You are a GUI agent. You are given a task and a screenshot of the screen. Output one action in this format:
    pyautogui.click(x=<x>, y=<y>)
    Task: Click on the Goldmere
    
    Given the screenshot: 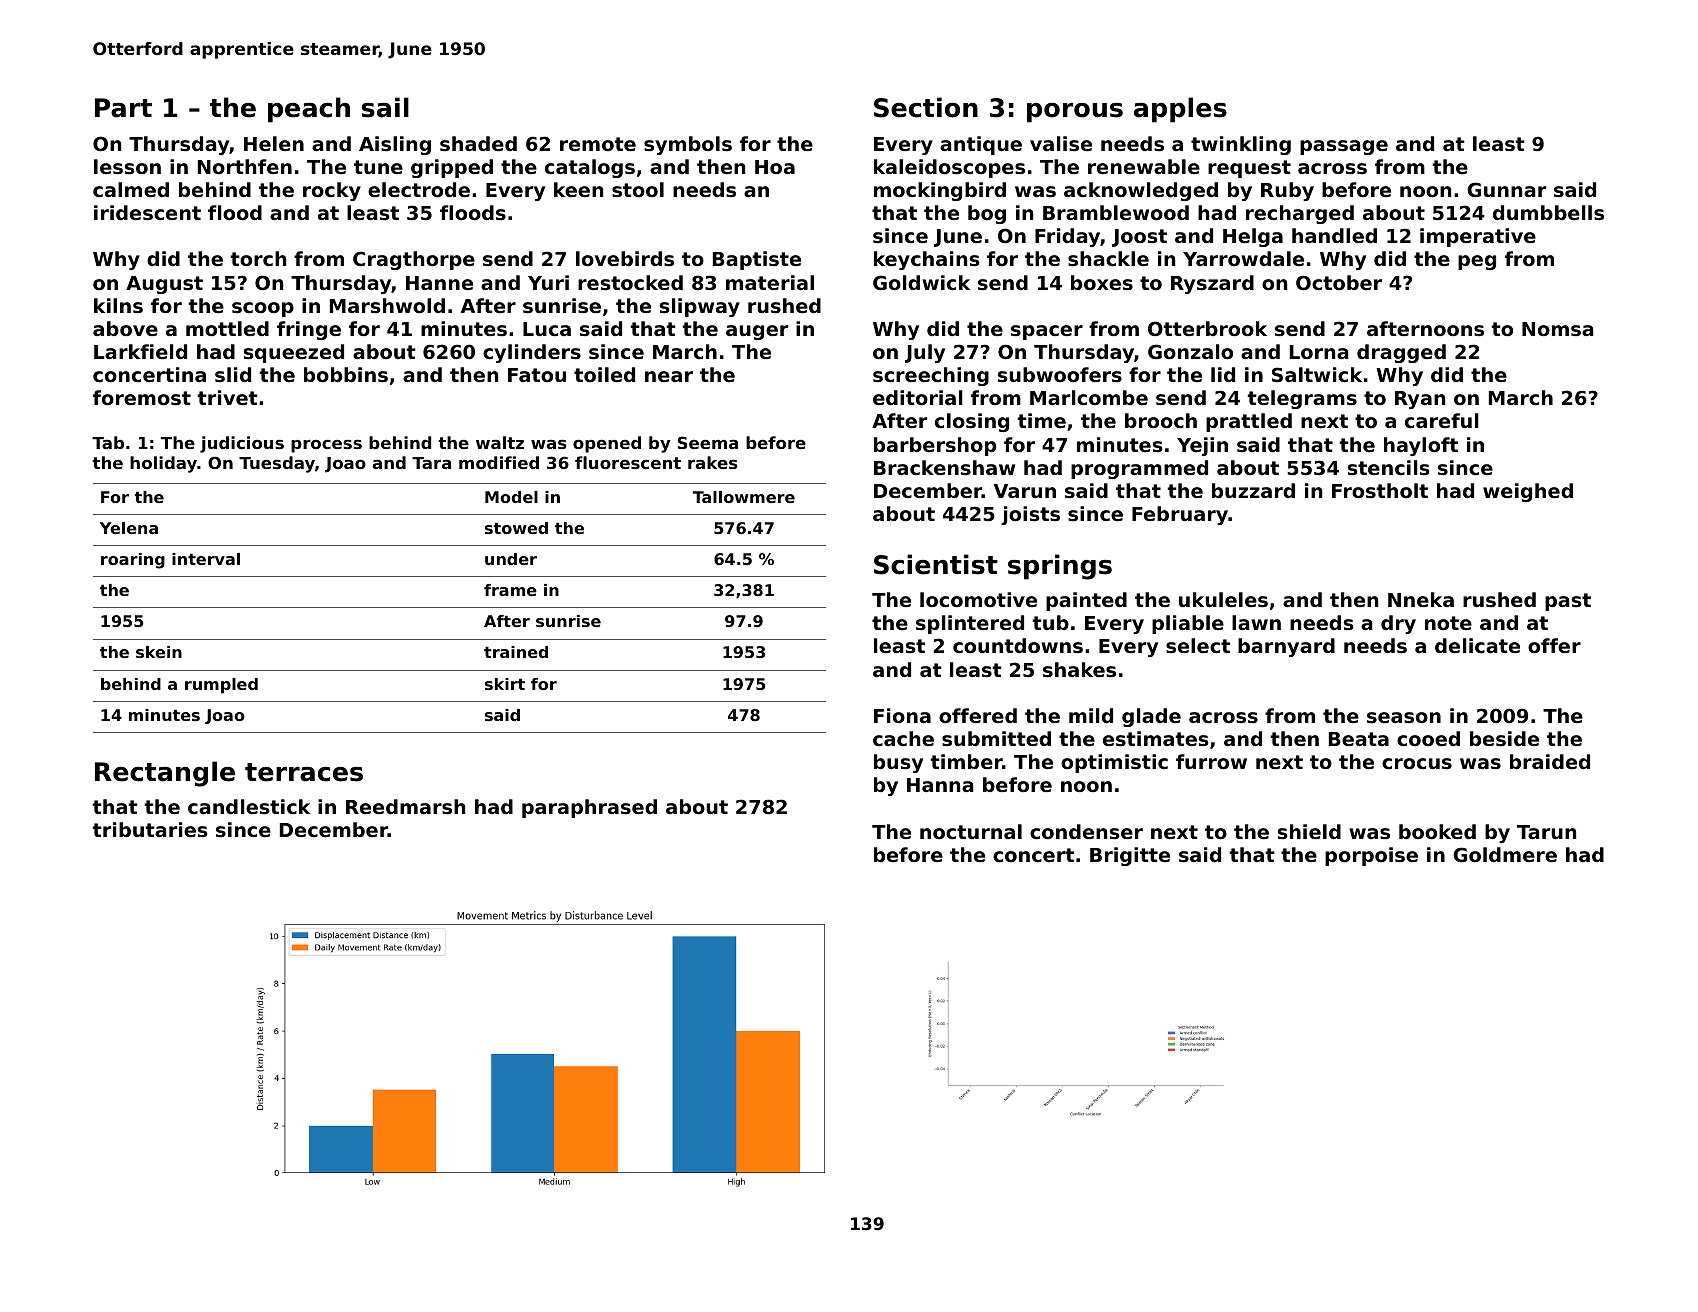 What is the action you would take?
    pyautogui.click(x=1505, y=855)
